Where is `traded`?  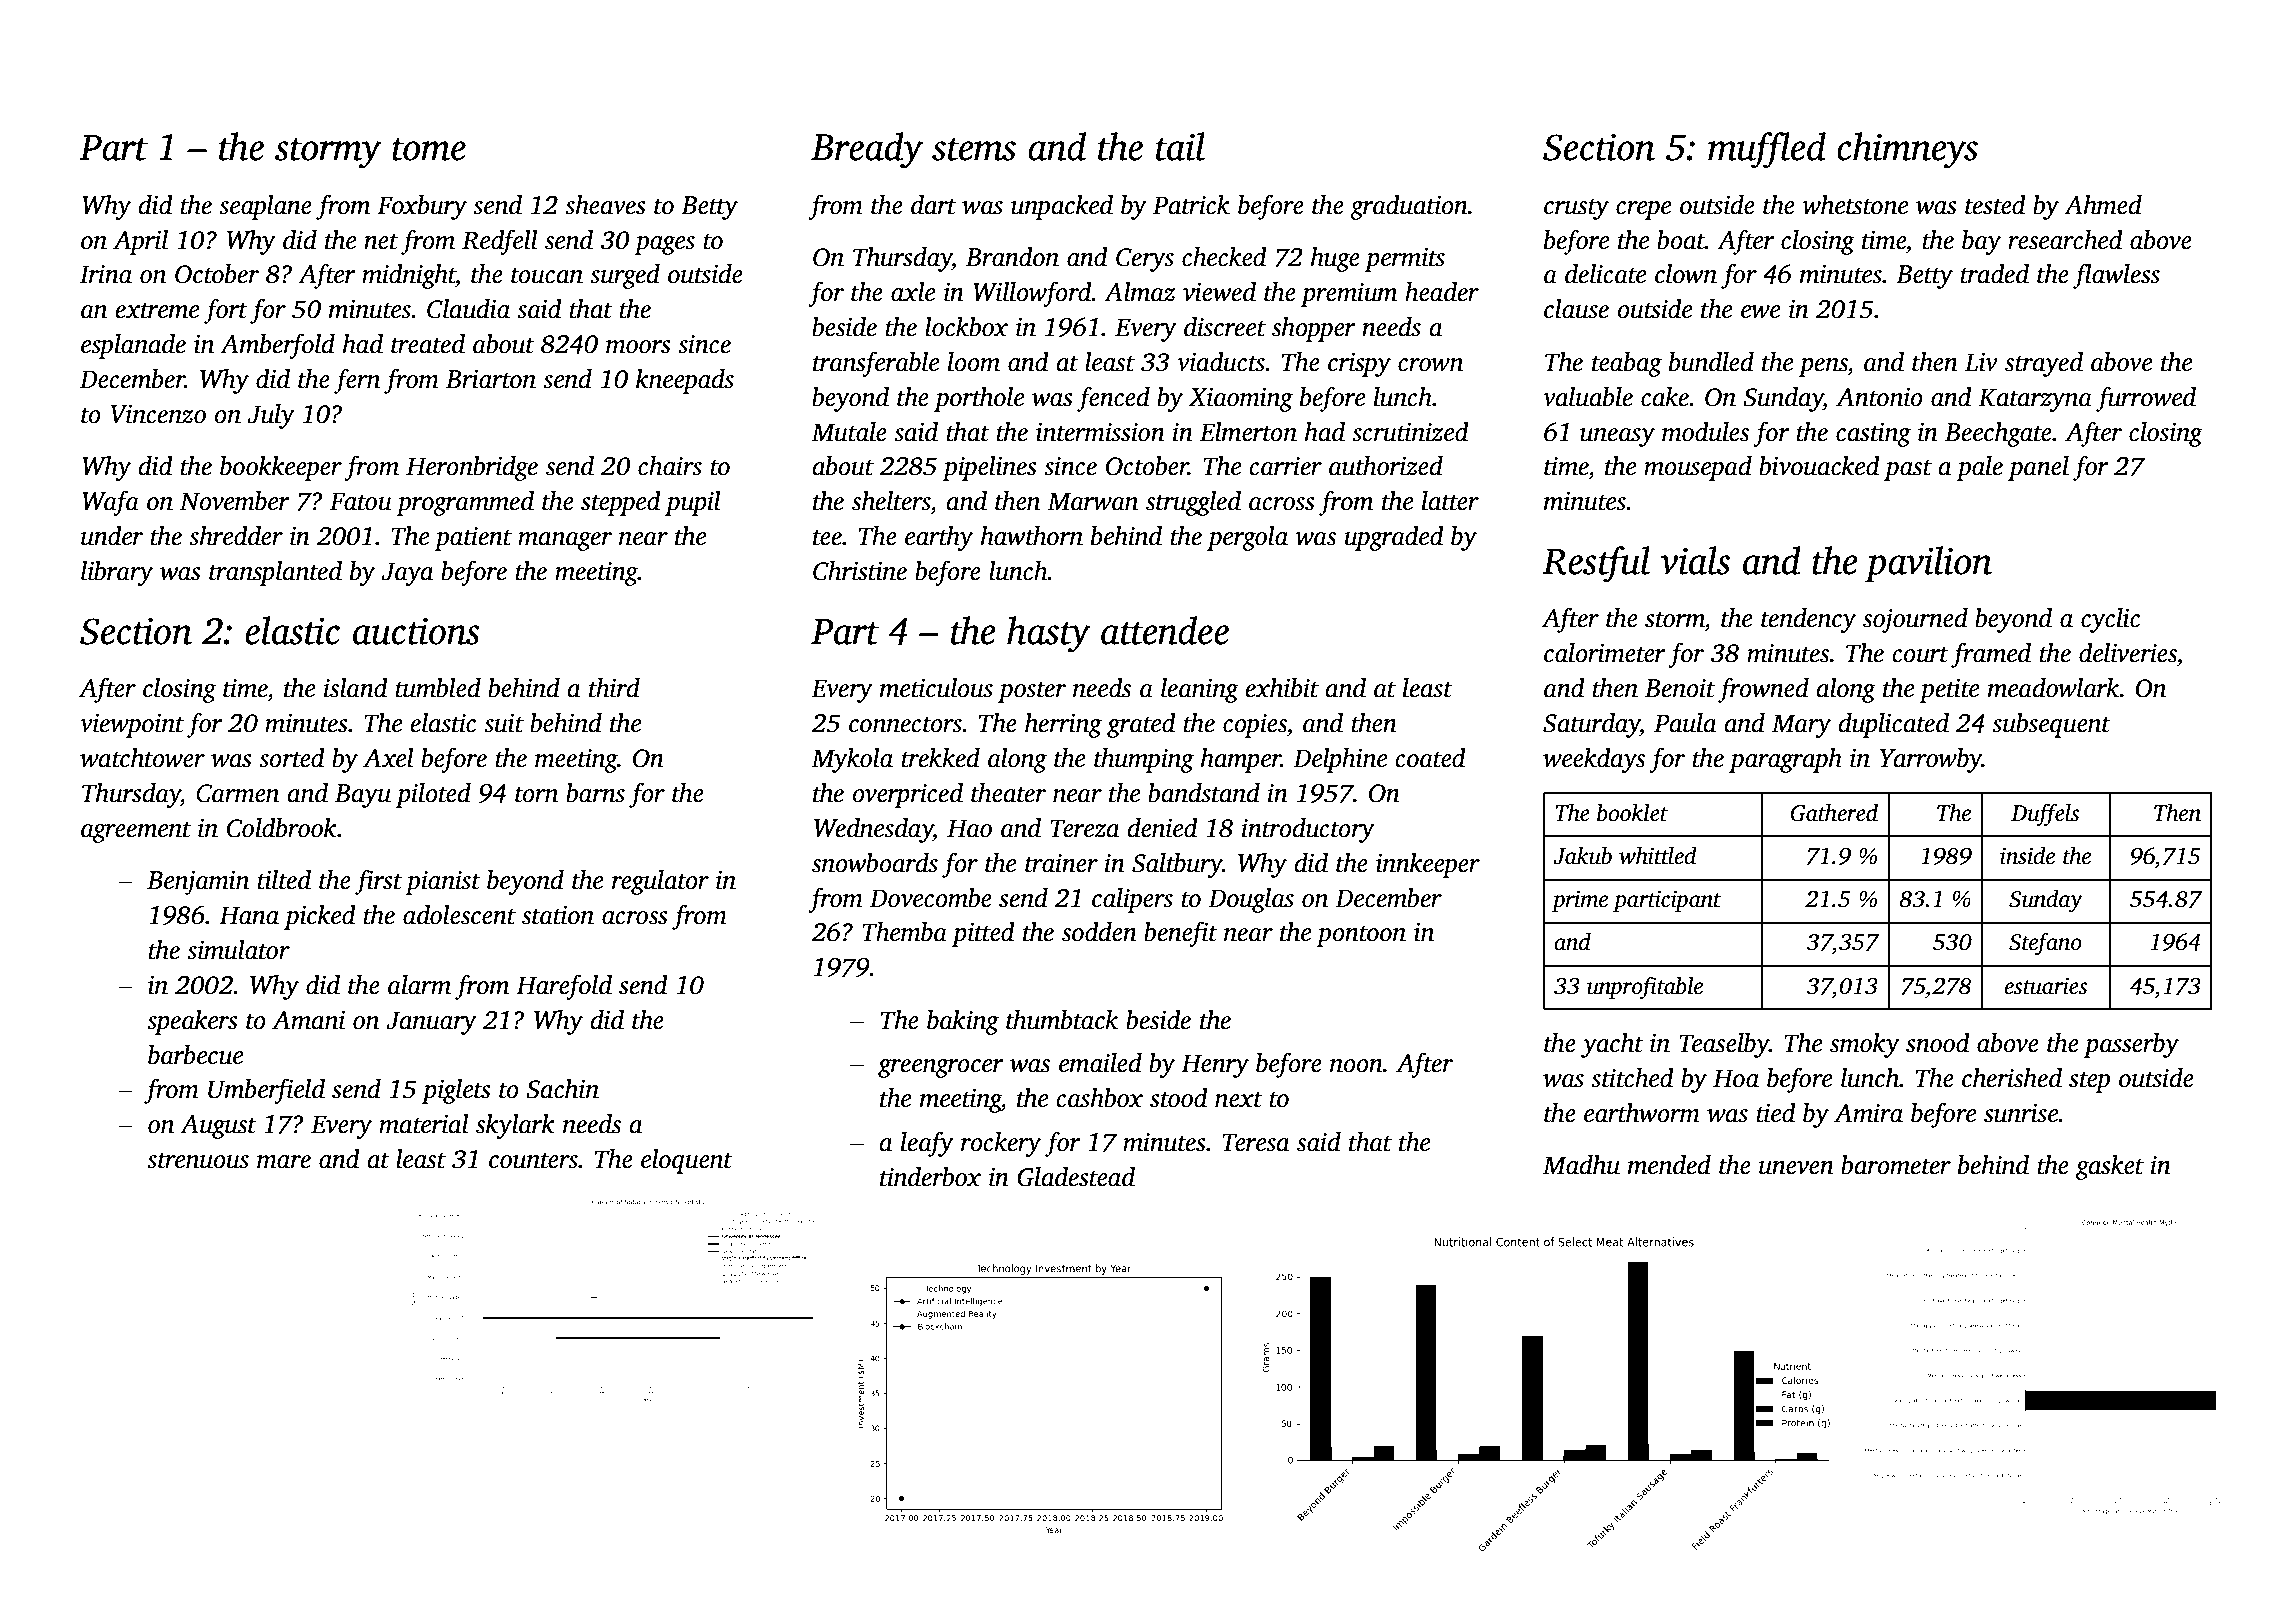
traded is located at coordinates (1994, 274).
